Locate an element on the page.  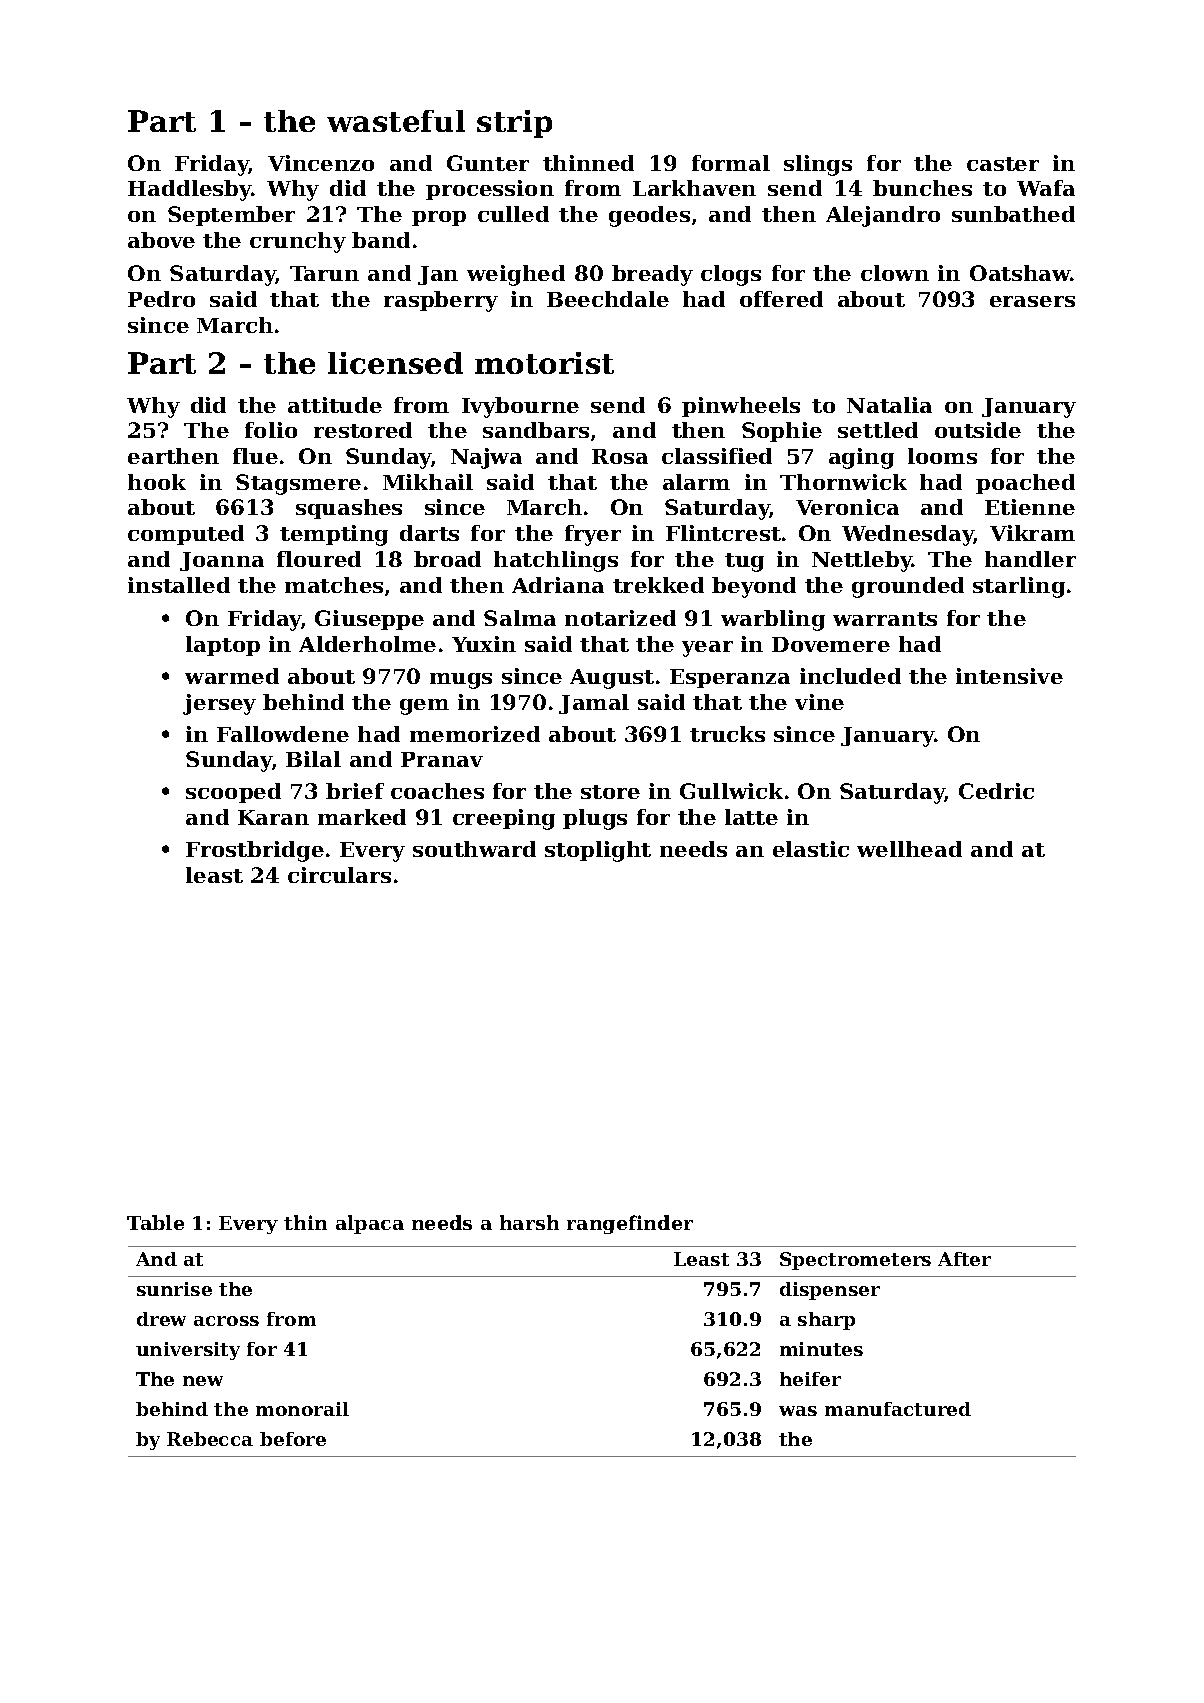
elastic is located at coordinates (811, 849).
